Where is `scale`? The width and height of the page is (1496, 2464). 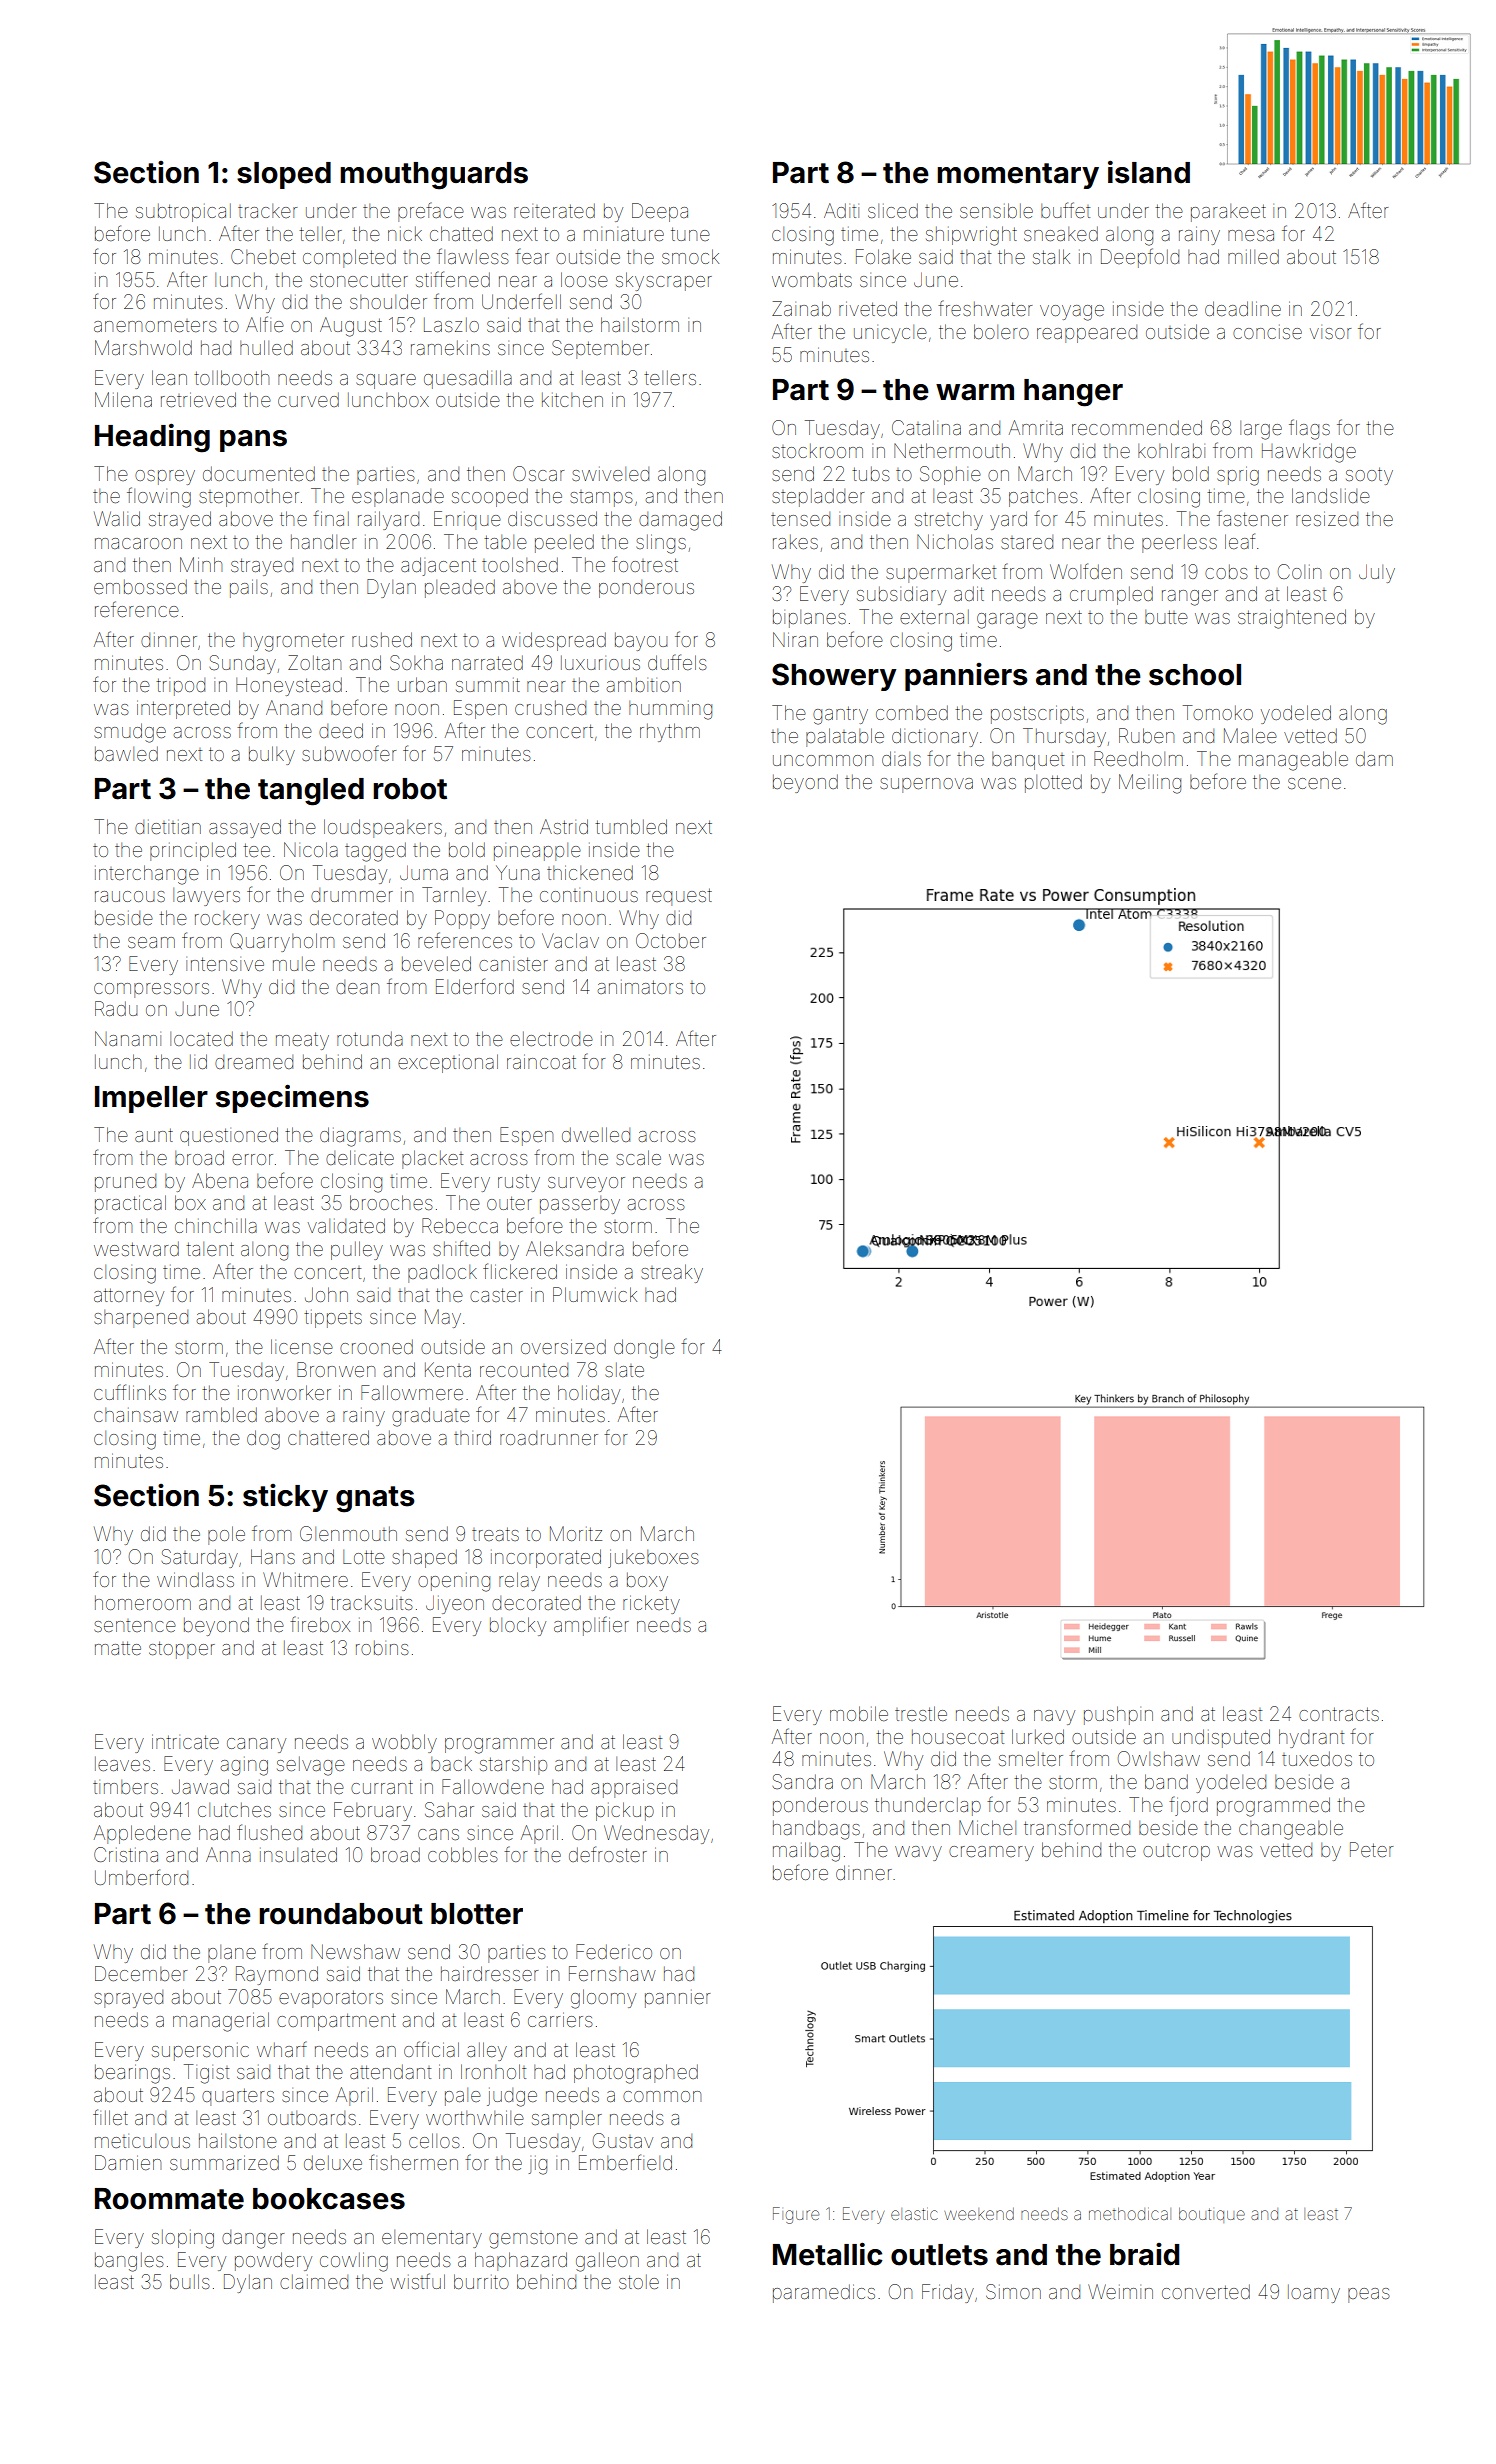
scale is located at coordinates (638, 1157).
